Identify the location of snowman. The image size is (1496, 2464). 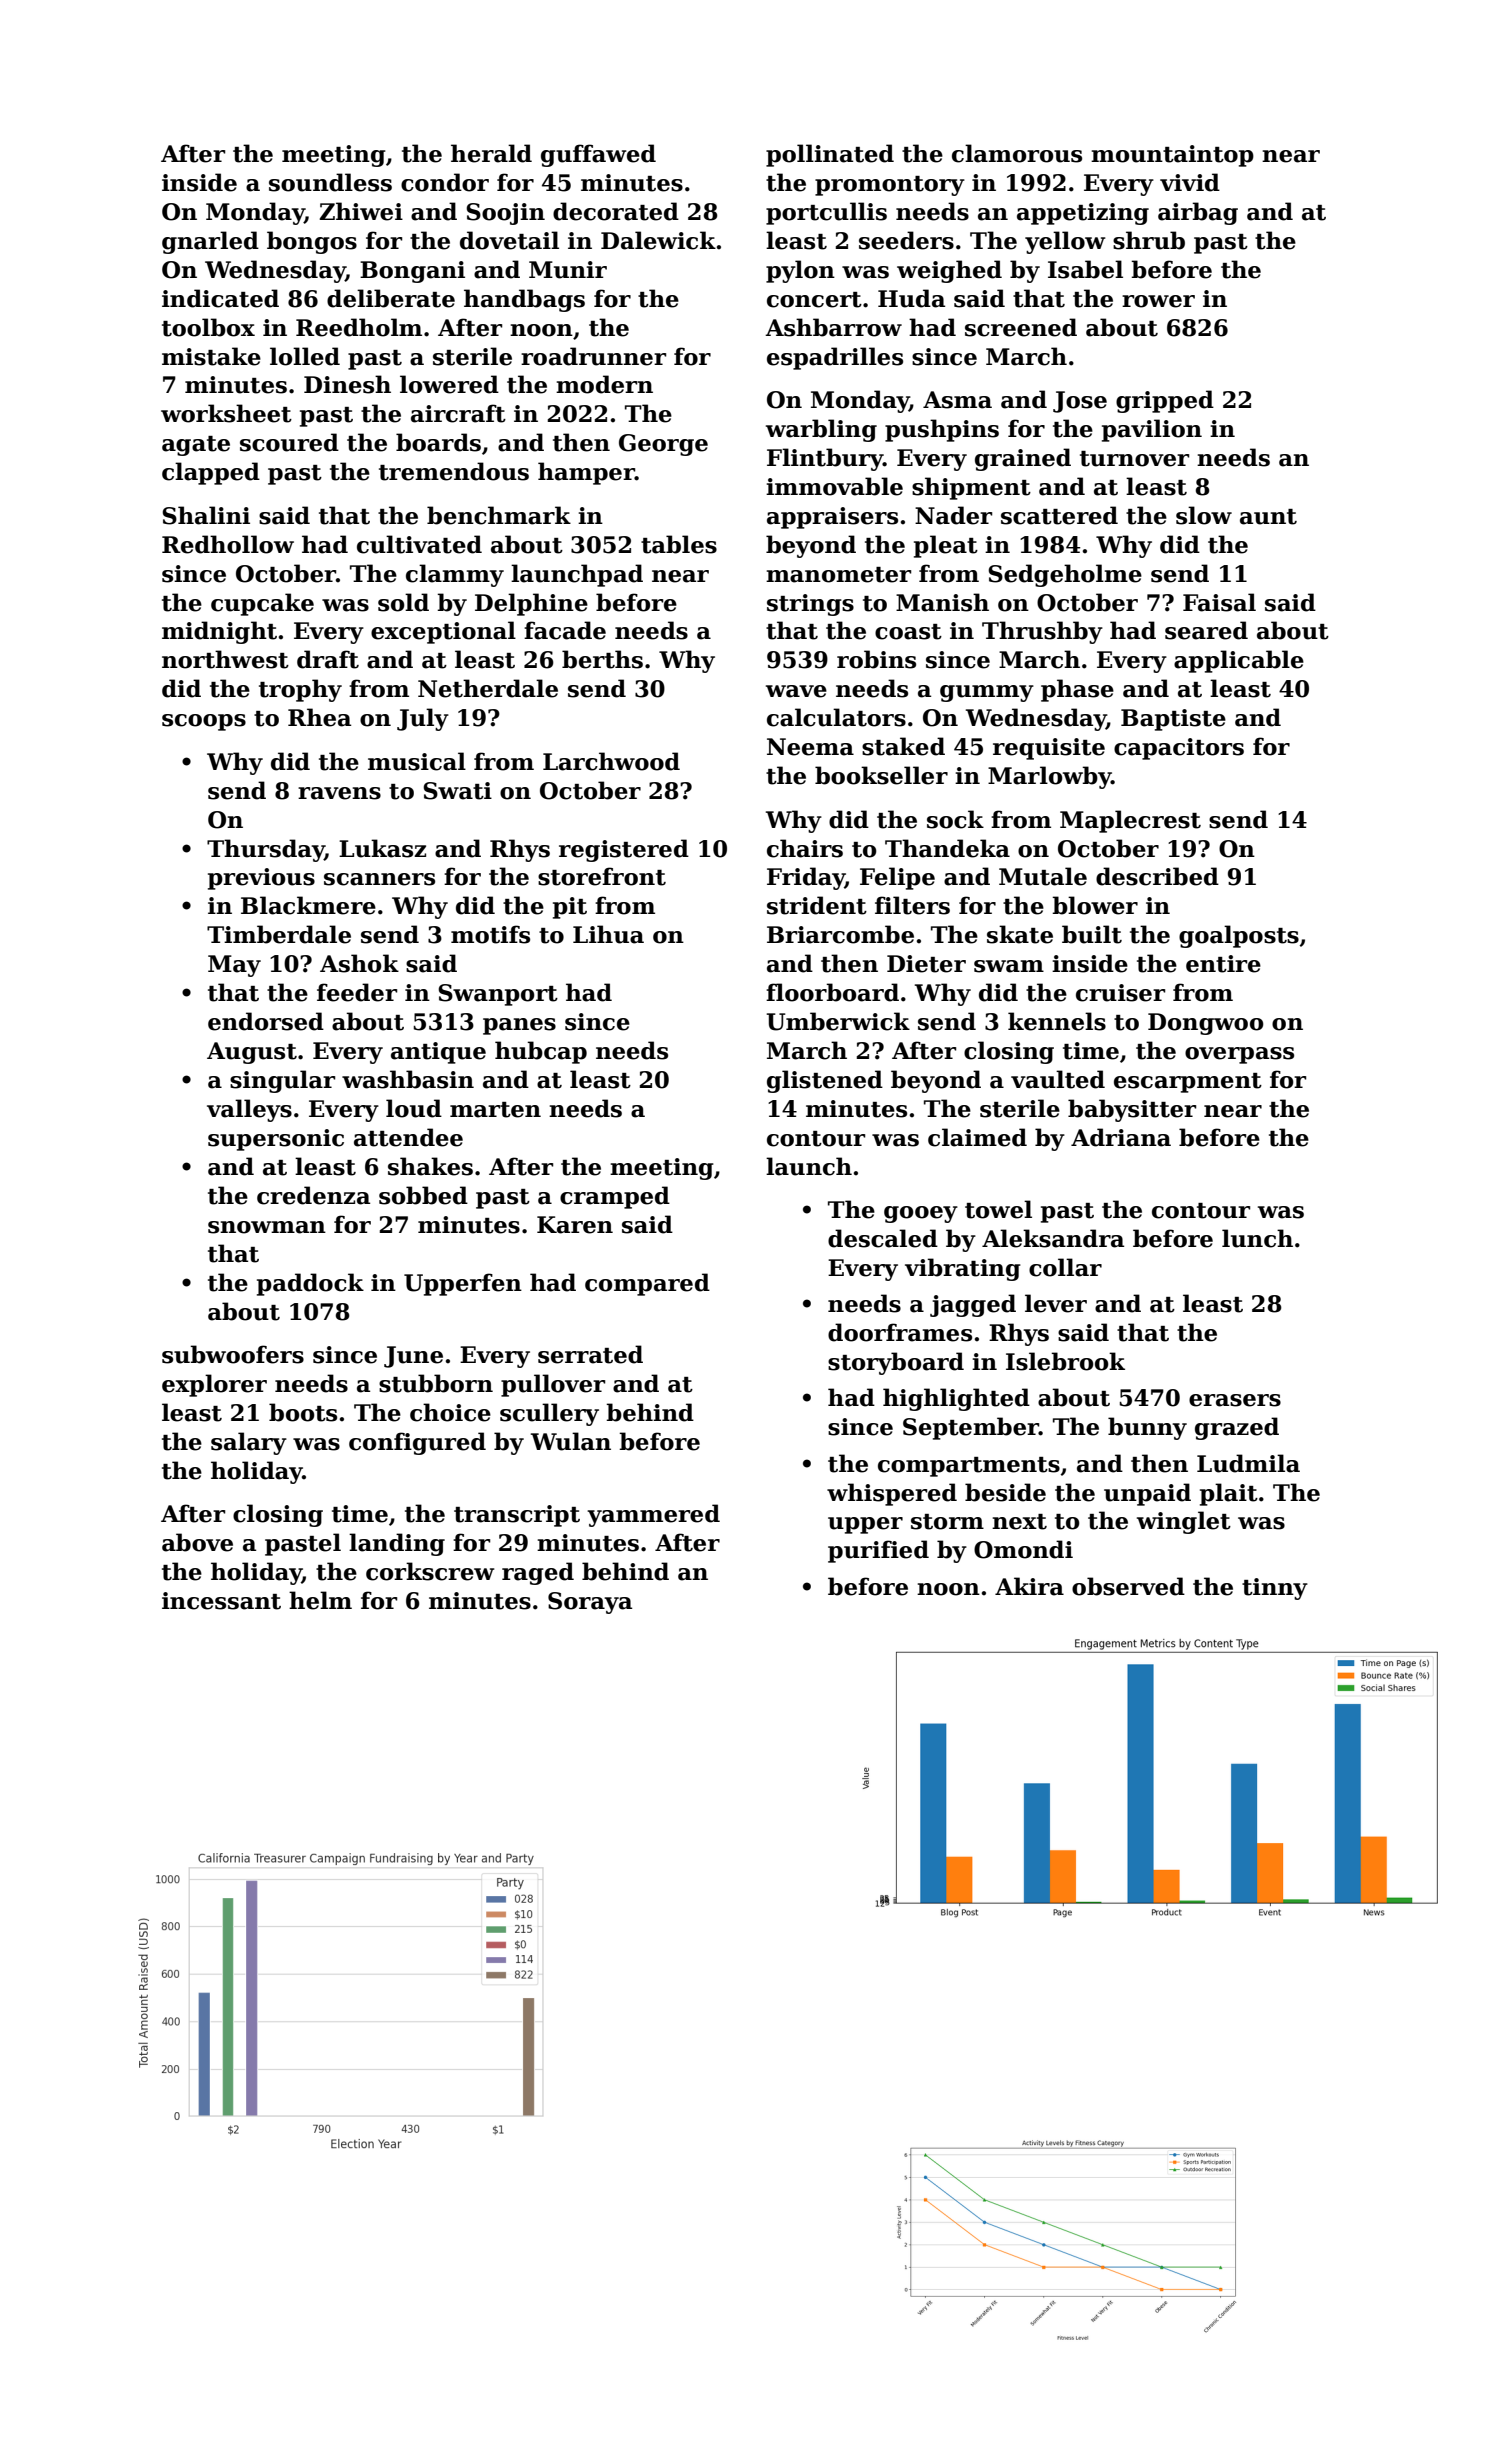
(267, 1227).
